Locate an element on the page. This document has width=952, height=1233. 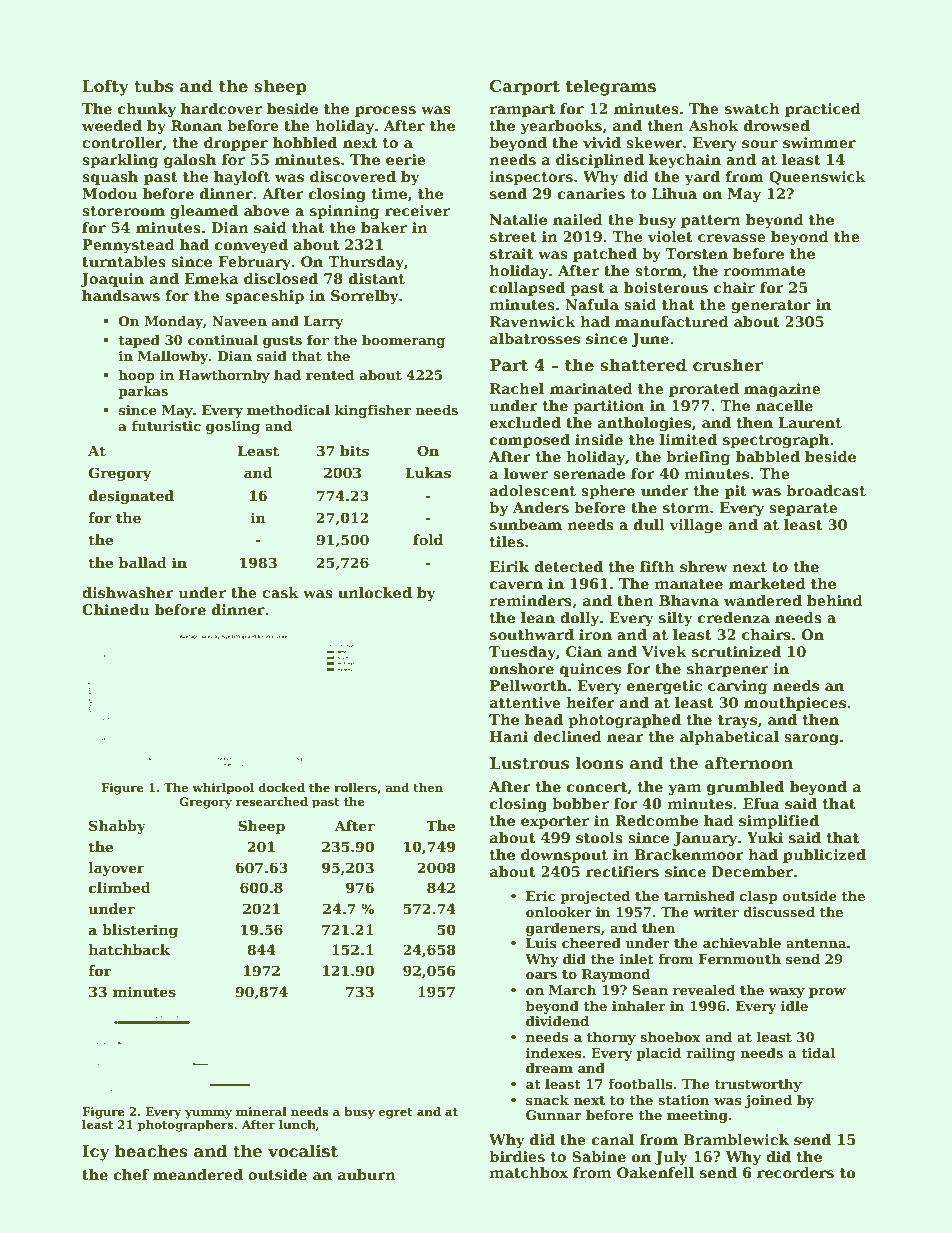
composed is located at coordinates (530, 441).
